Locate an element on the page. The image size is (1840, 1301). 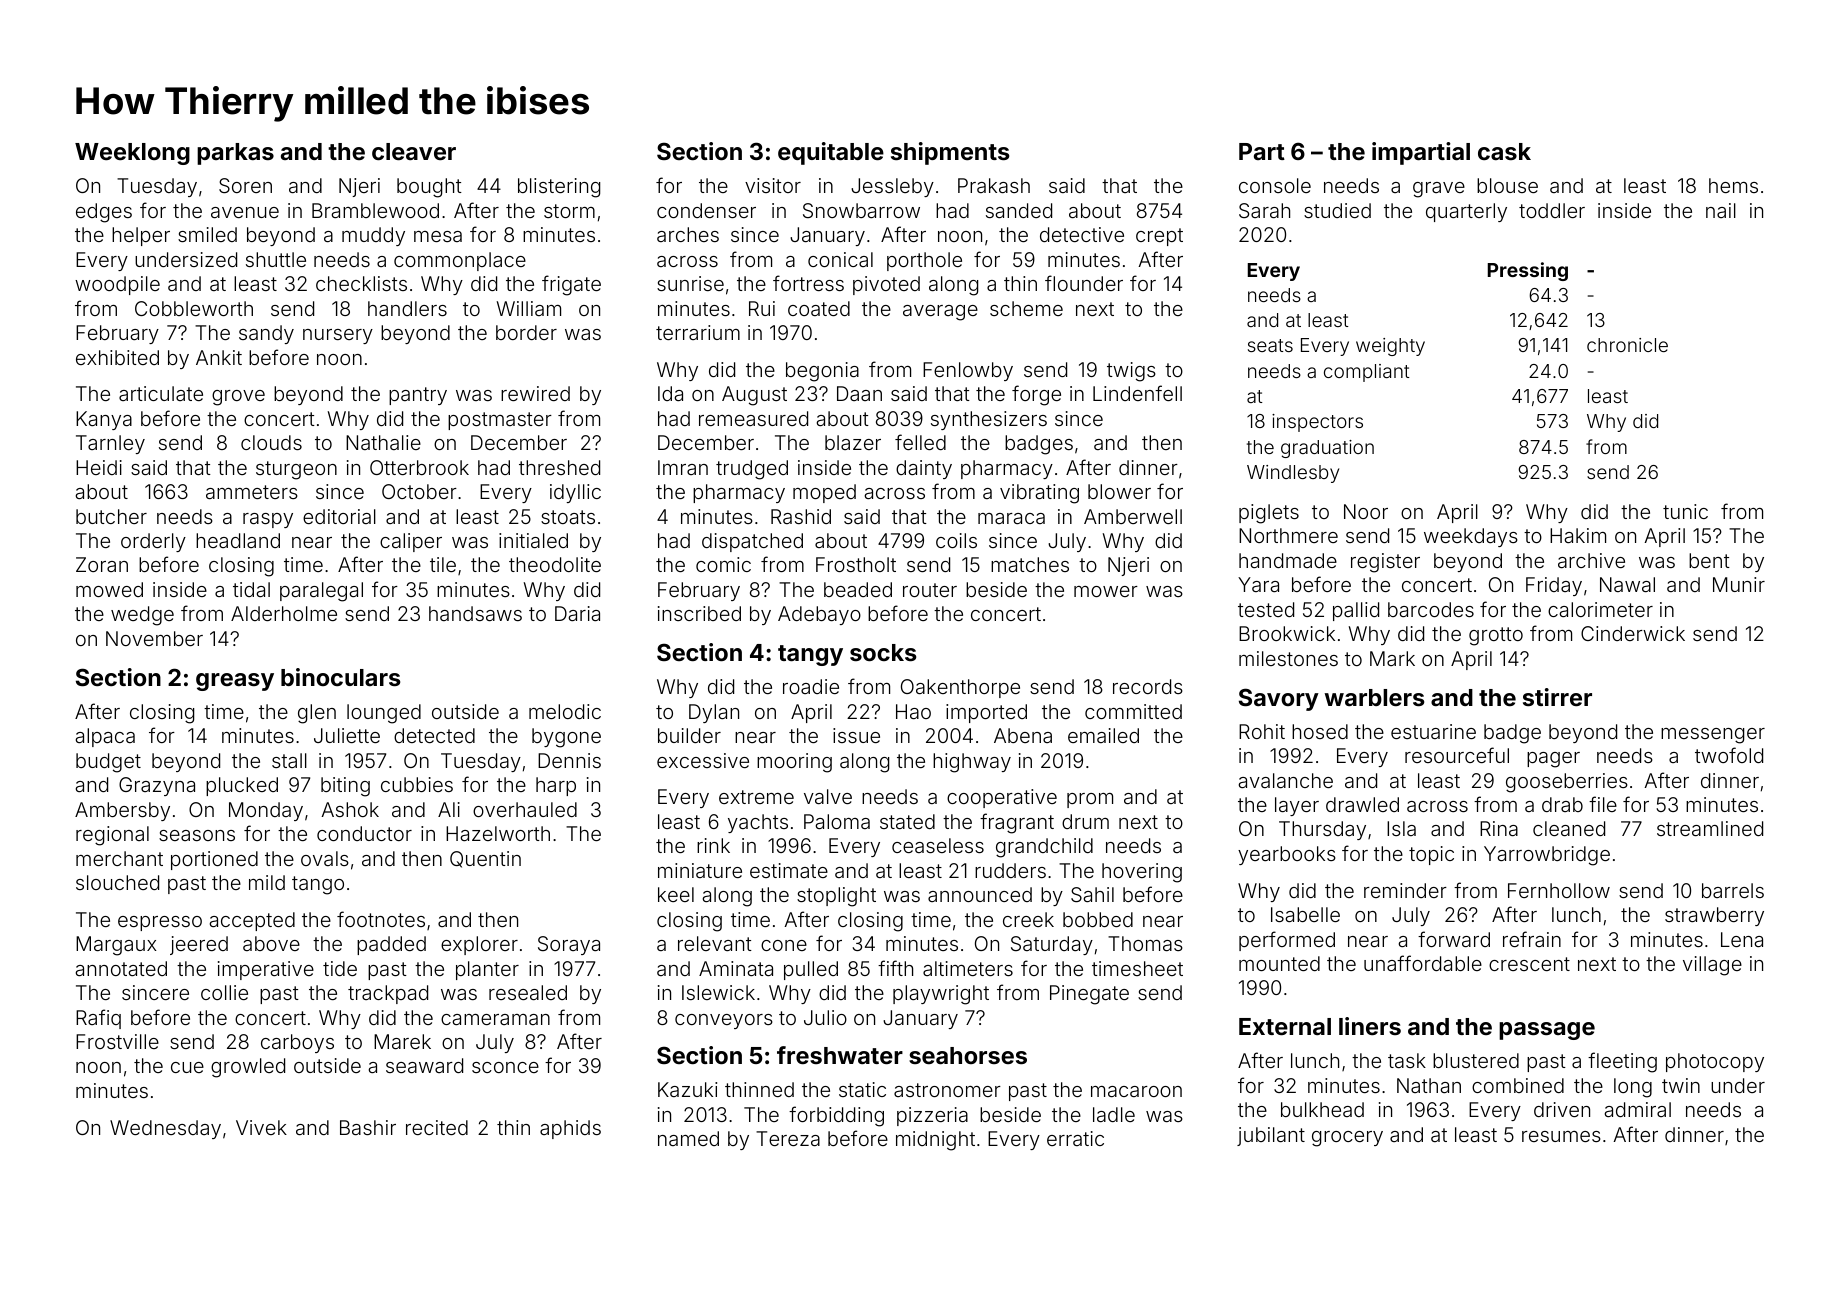
cue is located at coordinates (187, 1067).
